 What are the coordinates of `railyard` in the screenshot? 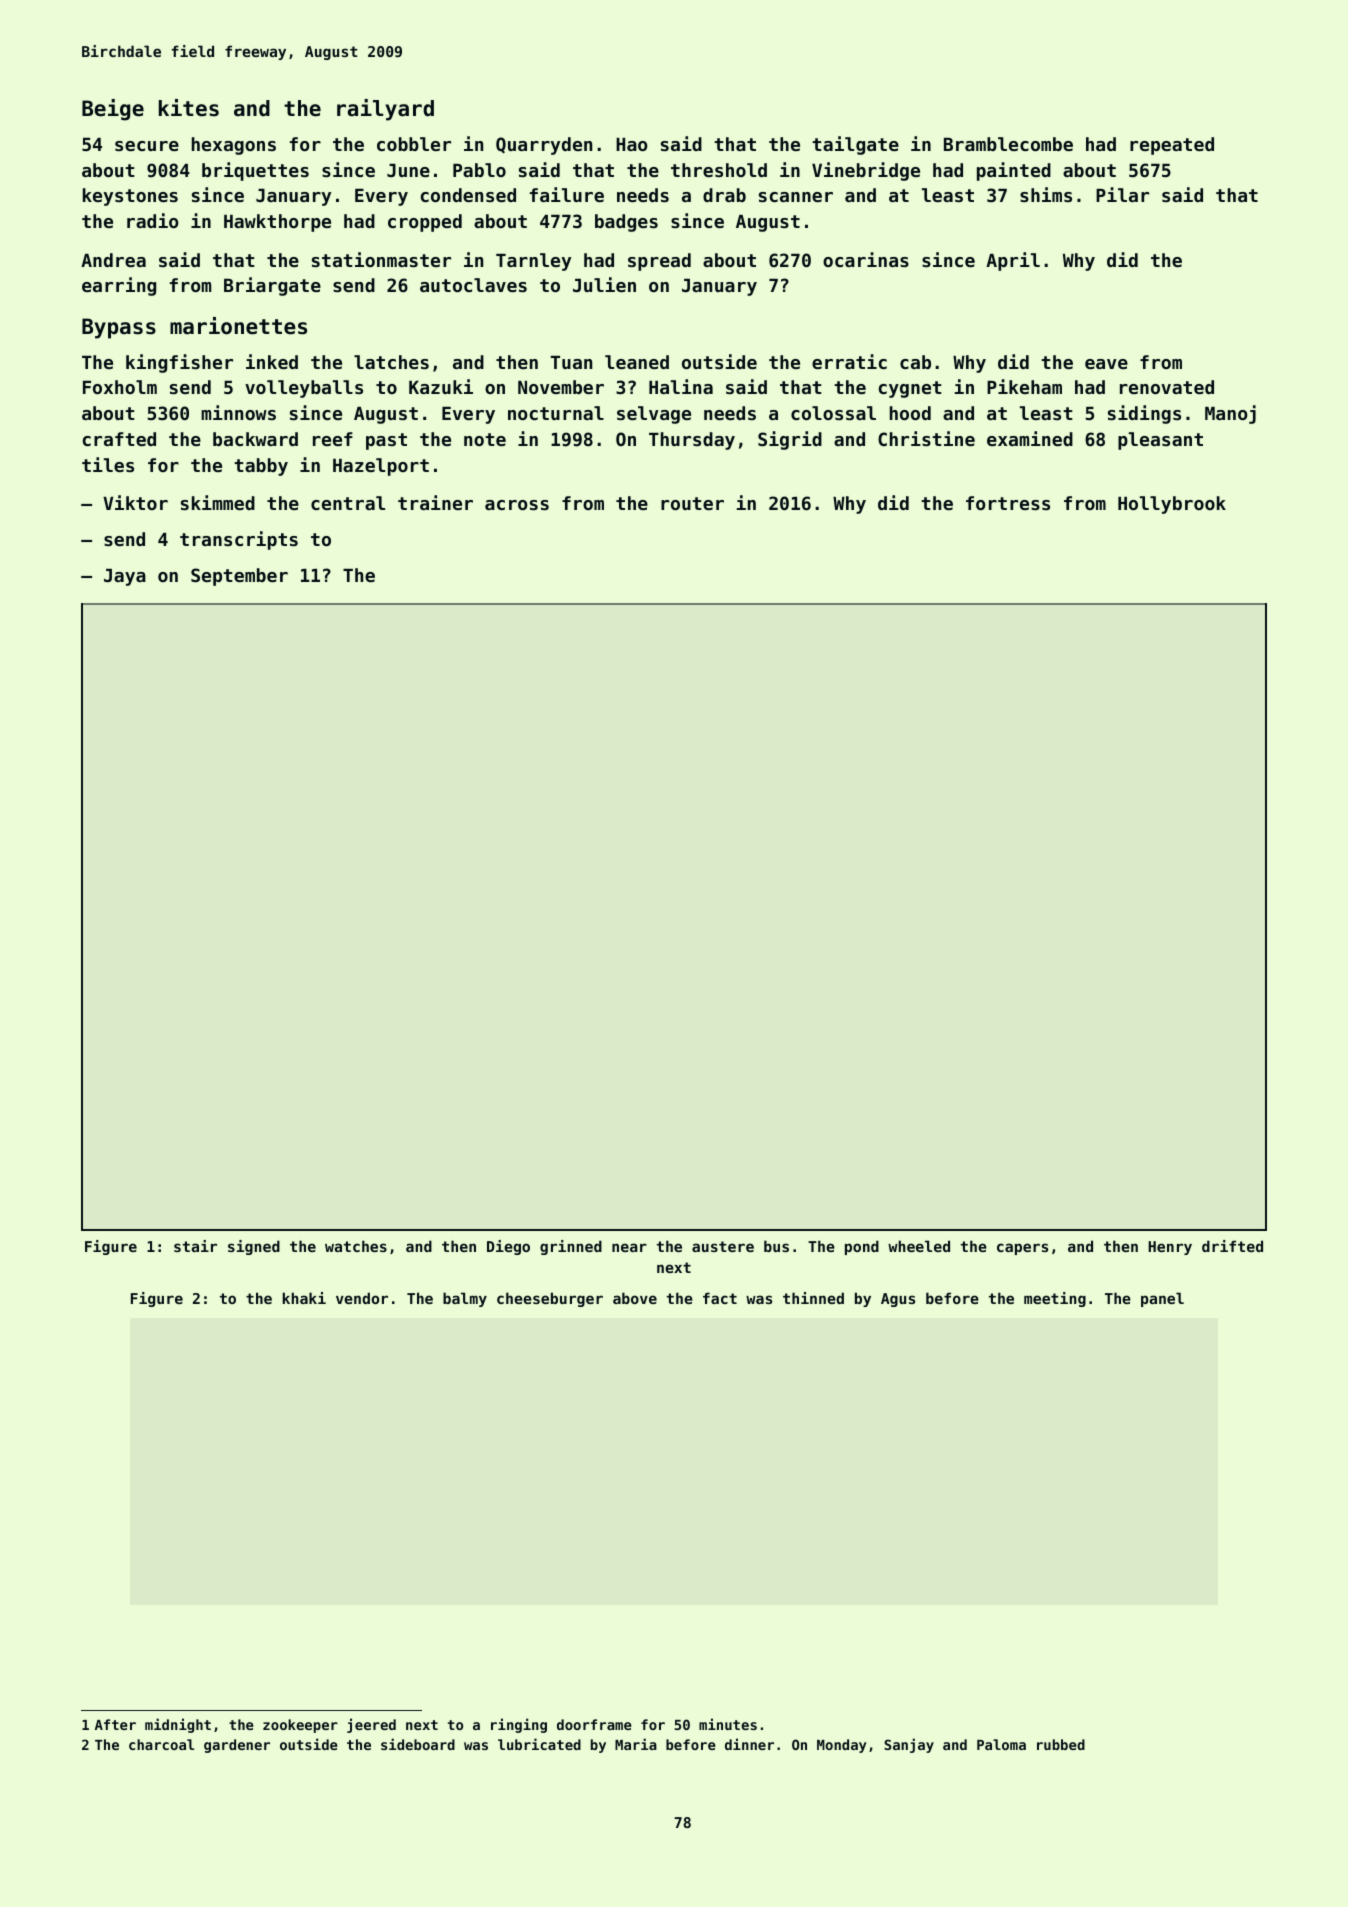 It's located at (385, 110).
